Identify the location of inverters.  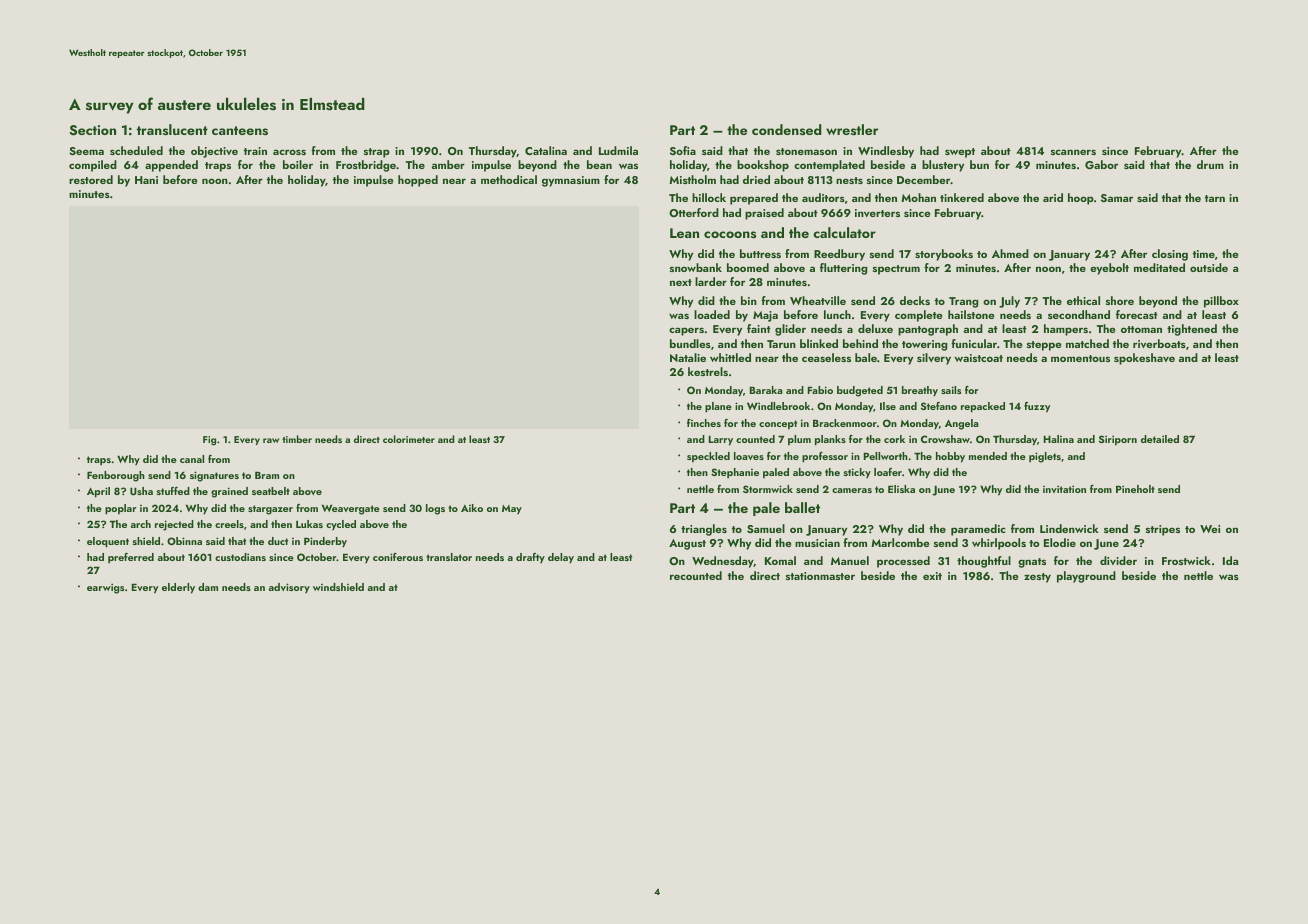
(877, 213).
